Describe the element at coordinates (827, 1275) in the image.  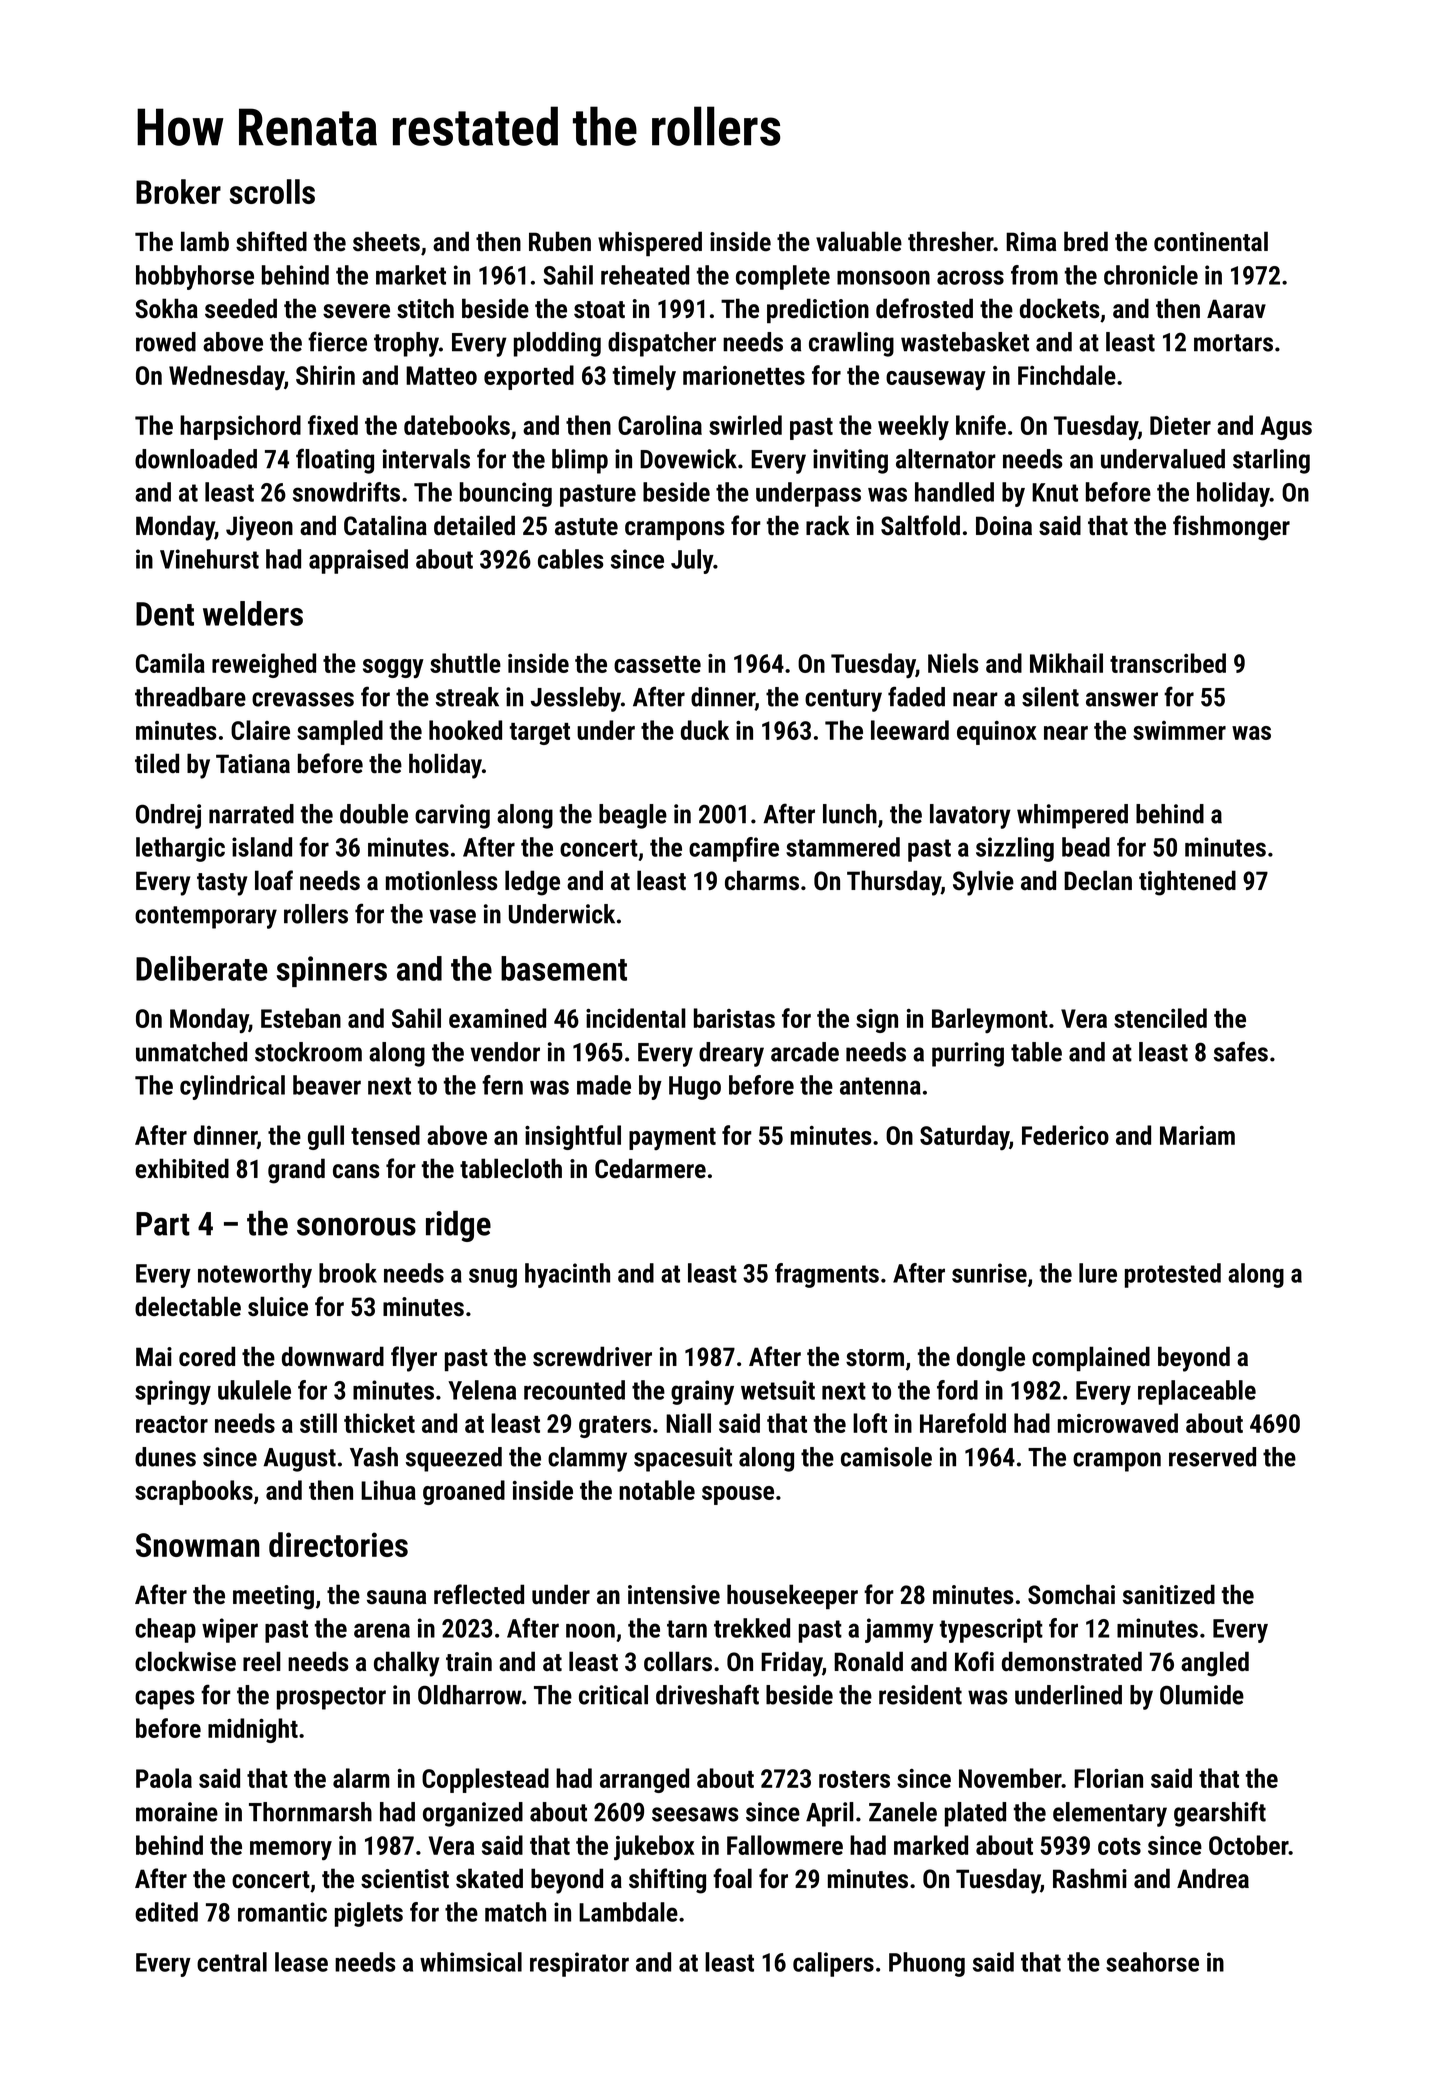
I see `fragments` at that location.
